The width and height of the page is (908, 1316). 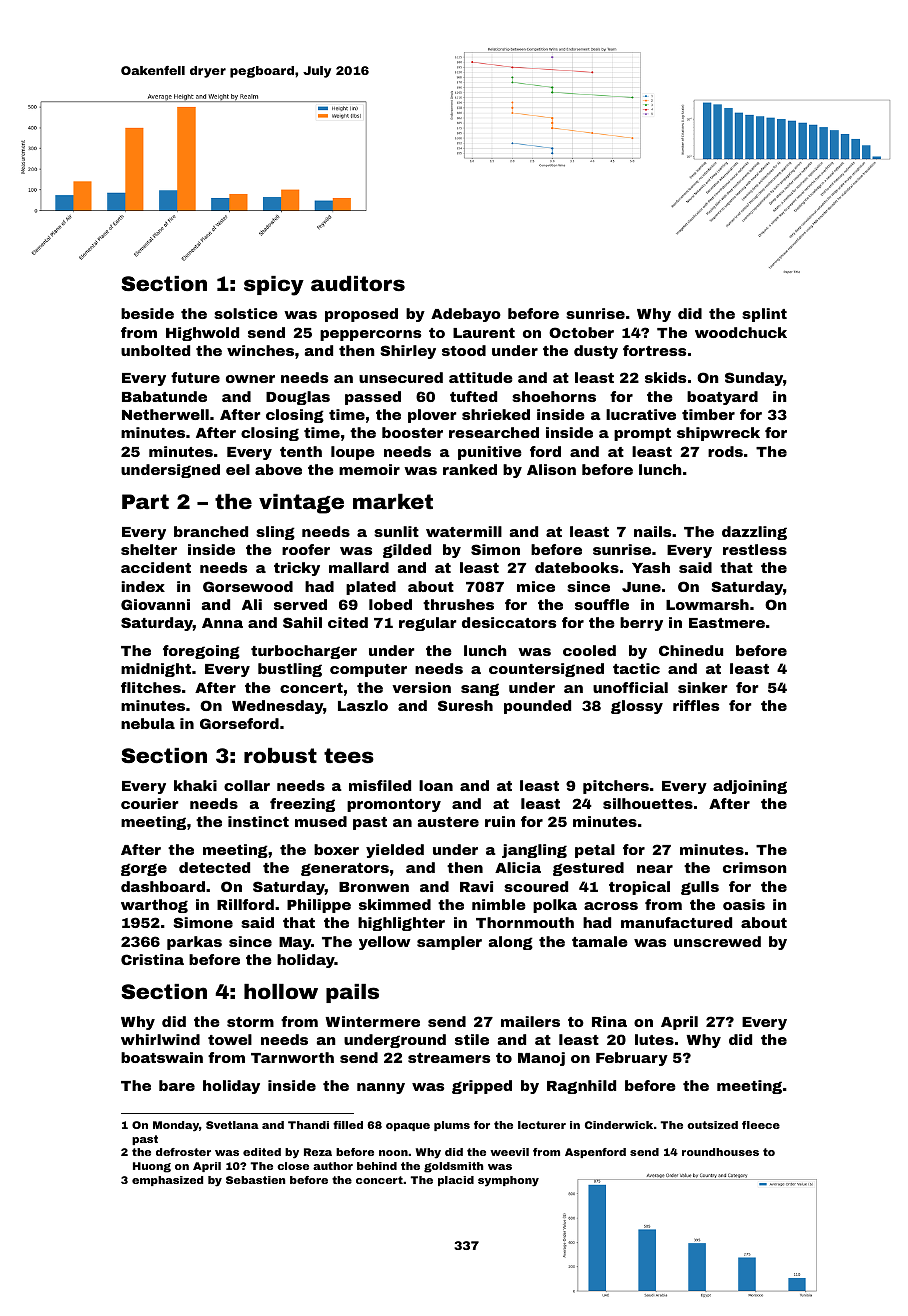 I want to click on ruin, so click(x=500, y=821).
